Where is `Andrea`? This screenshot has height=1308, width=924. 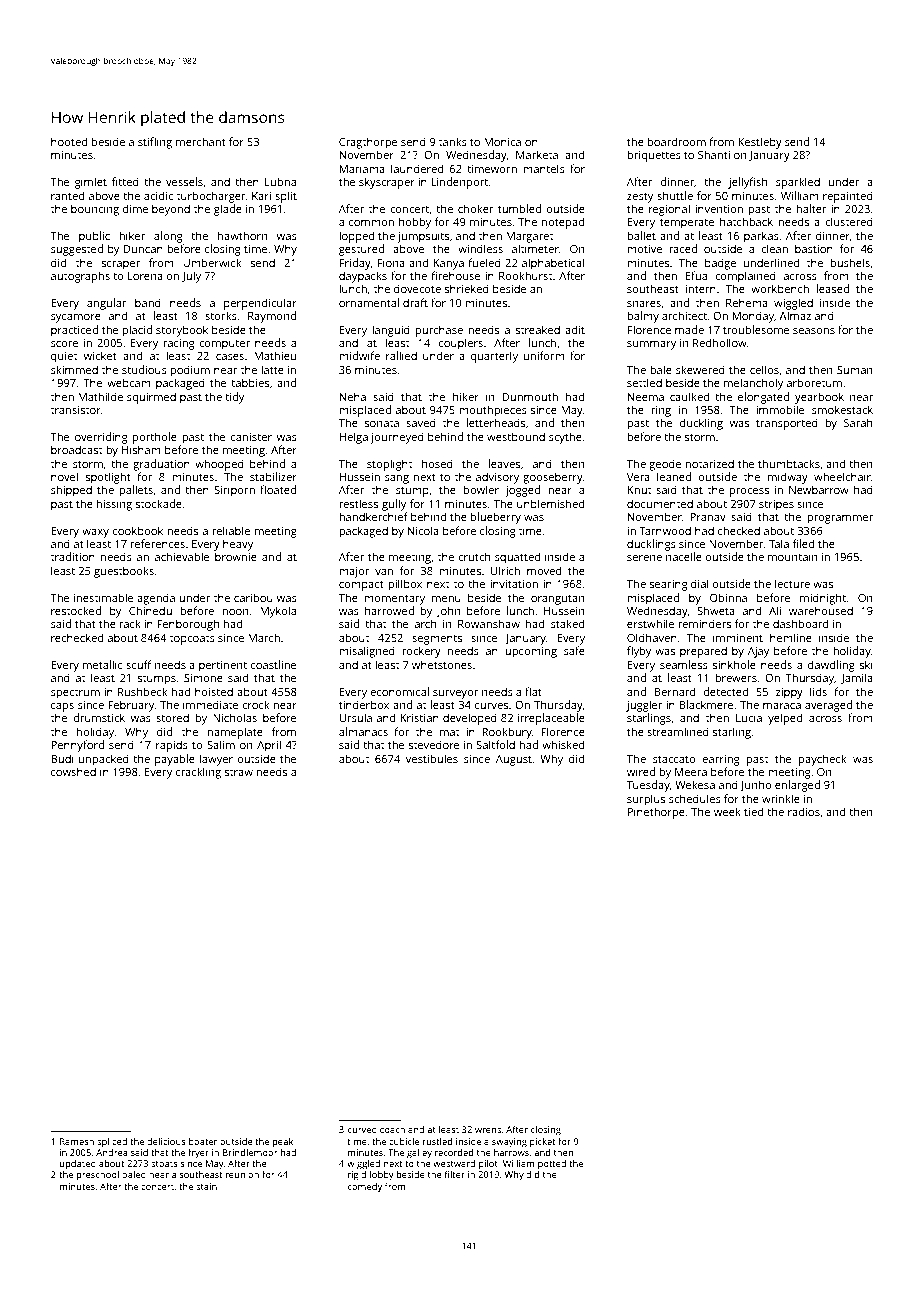
Andrea is located at coordinates (111, 1152).
